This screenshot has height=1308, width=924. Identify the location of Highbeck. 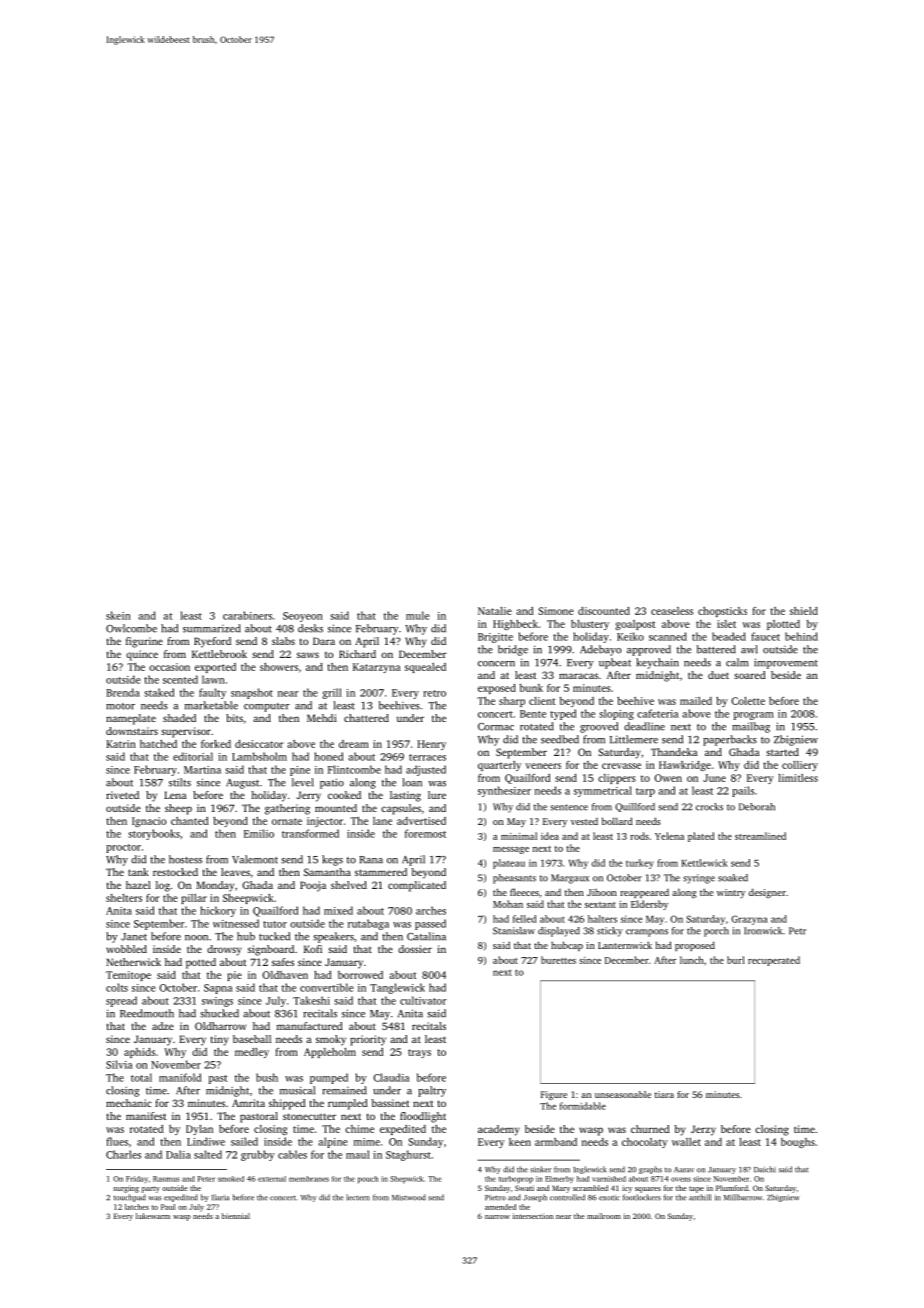
(515, 625).
